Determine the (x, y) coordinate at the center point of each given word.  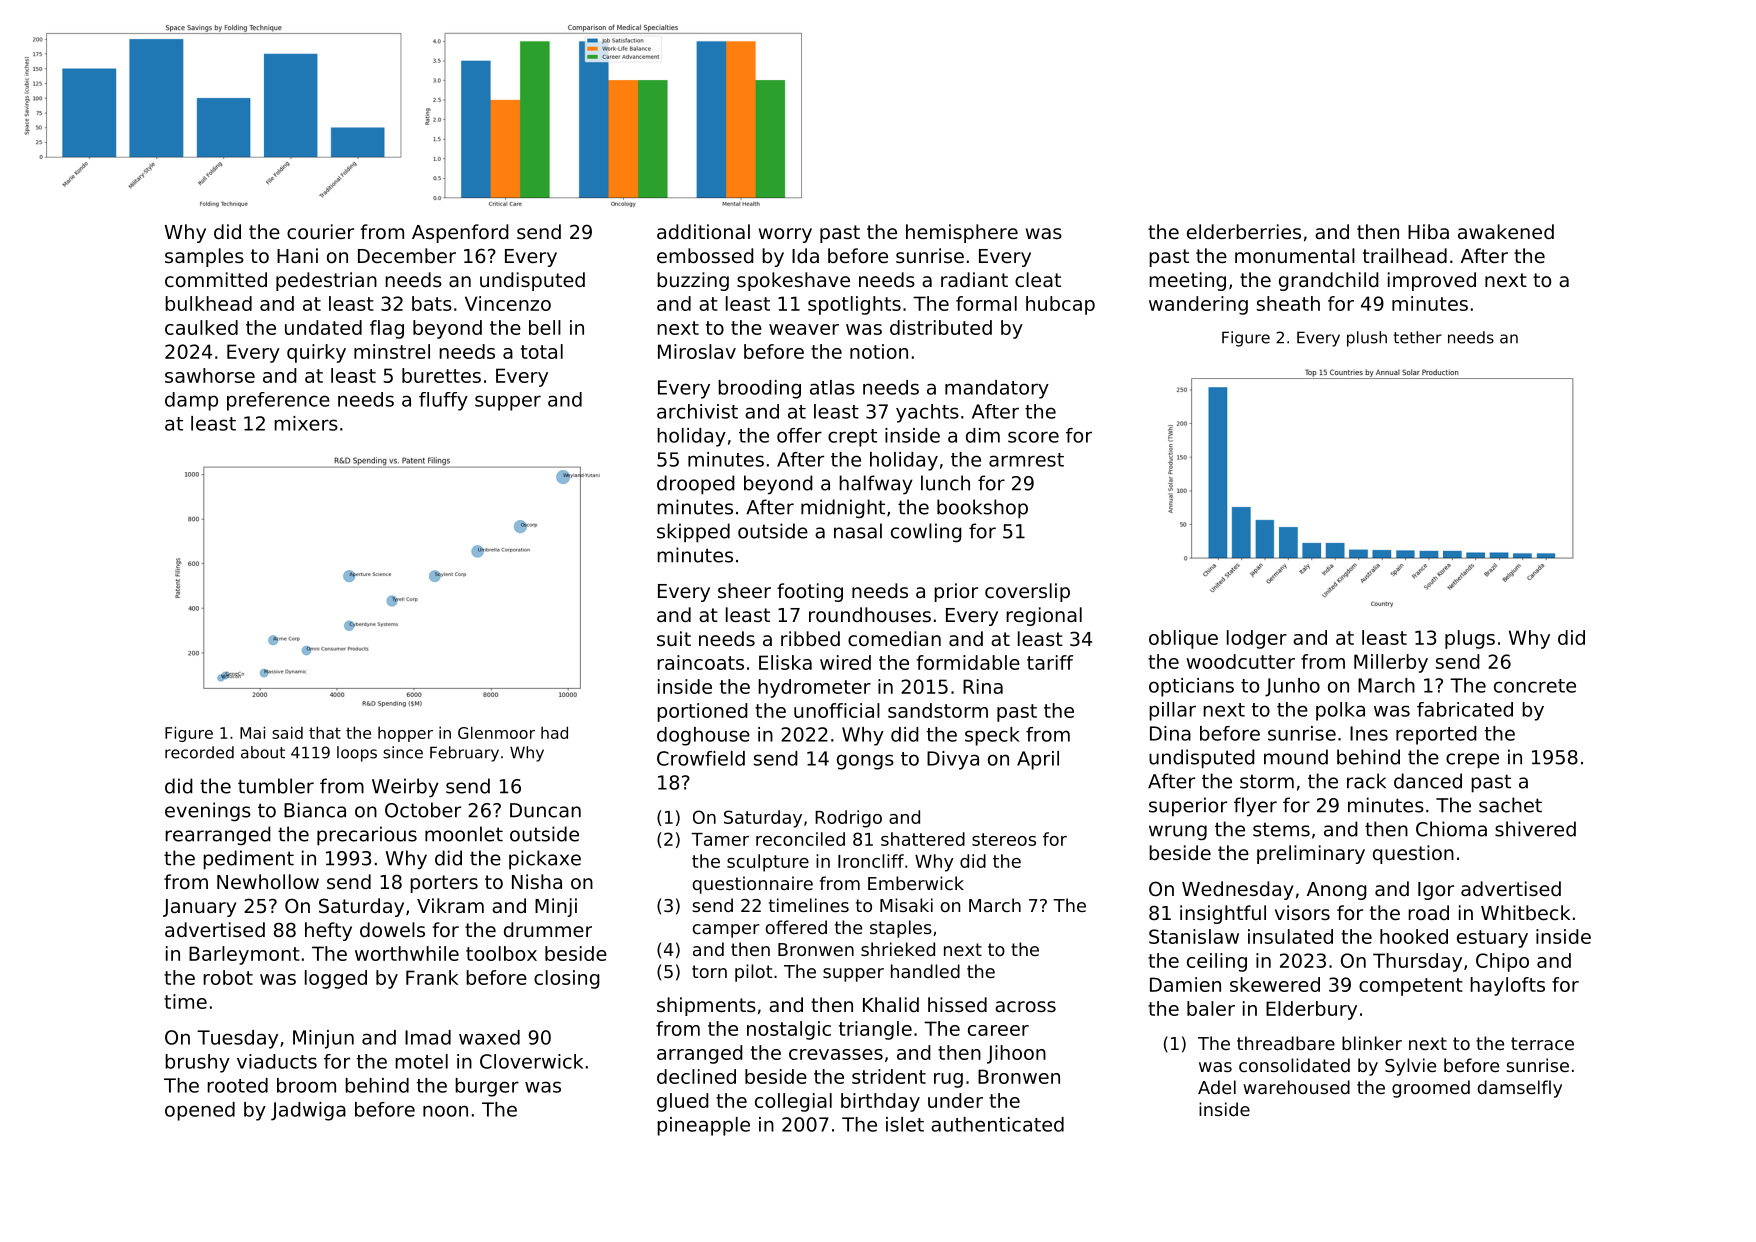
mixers (306, 423)
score (1033, 437)
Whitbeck (1525, 912)
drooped (696, 485)
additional (703, 231)
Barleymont (244, 955)
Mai (252, 732)
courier (320, 231)
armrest (1026, 460)
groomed (1431, 1089)
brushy (197, 1063)
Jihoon (1016, 1054)
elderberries (1244, 231)
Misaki (906, 905)
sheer (744, 590)
